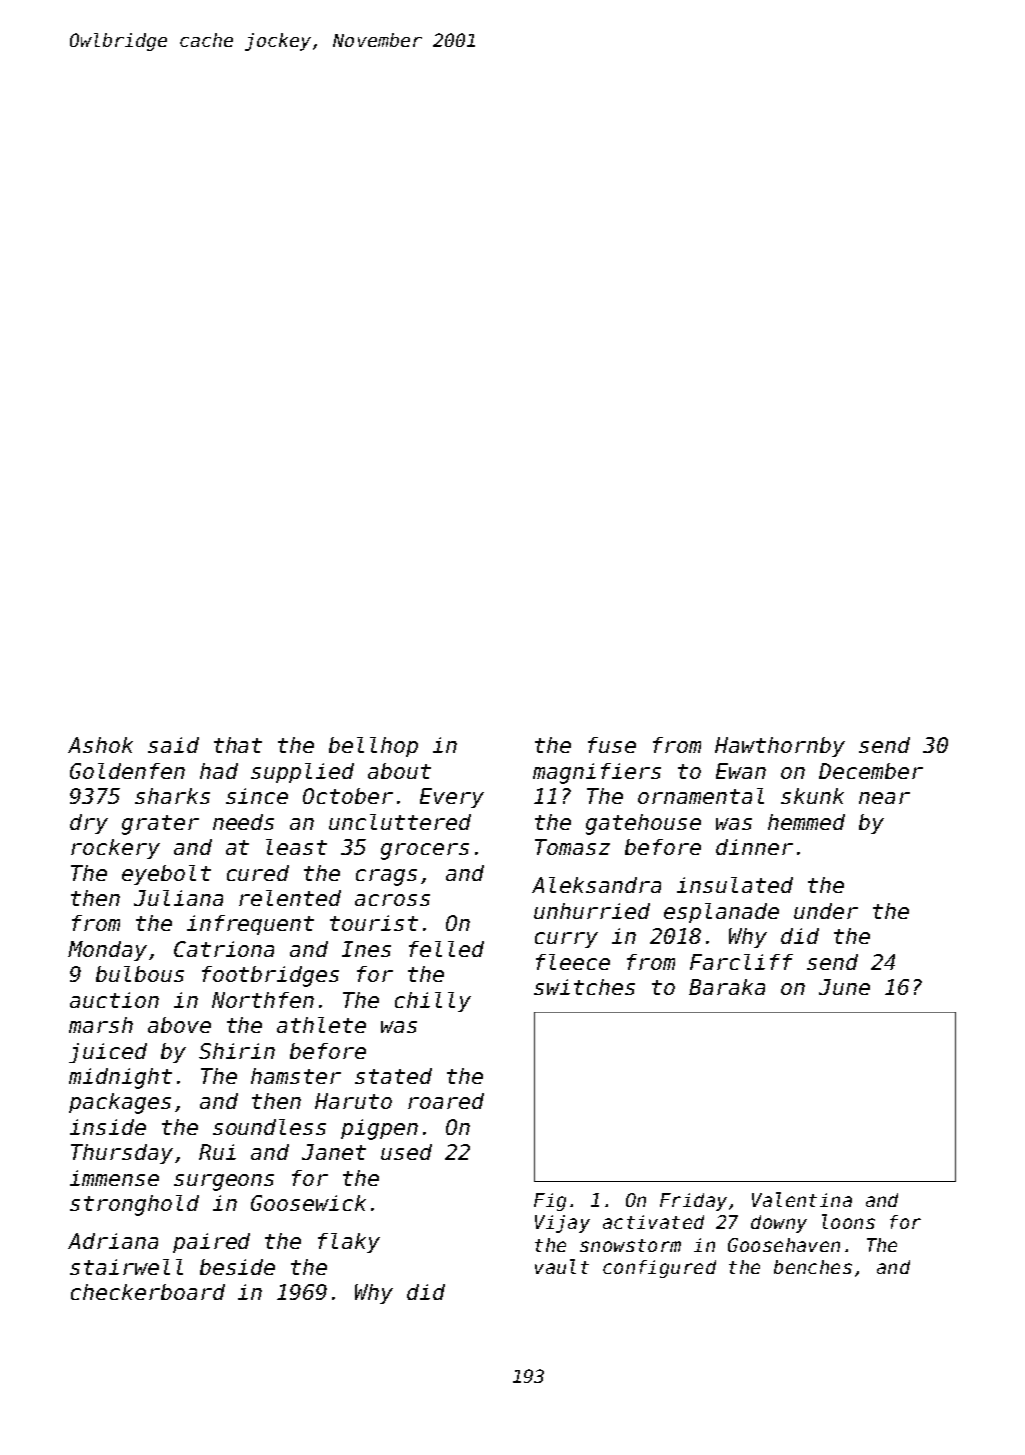 The height and width of the image is (1455, 1025). I want to click on inside, so click(108, 1127).
